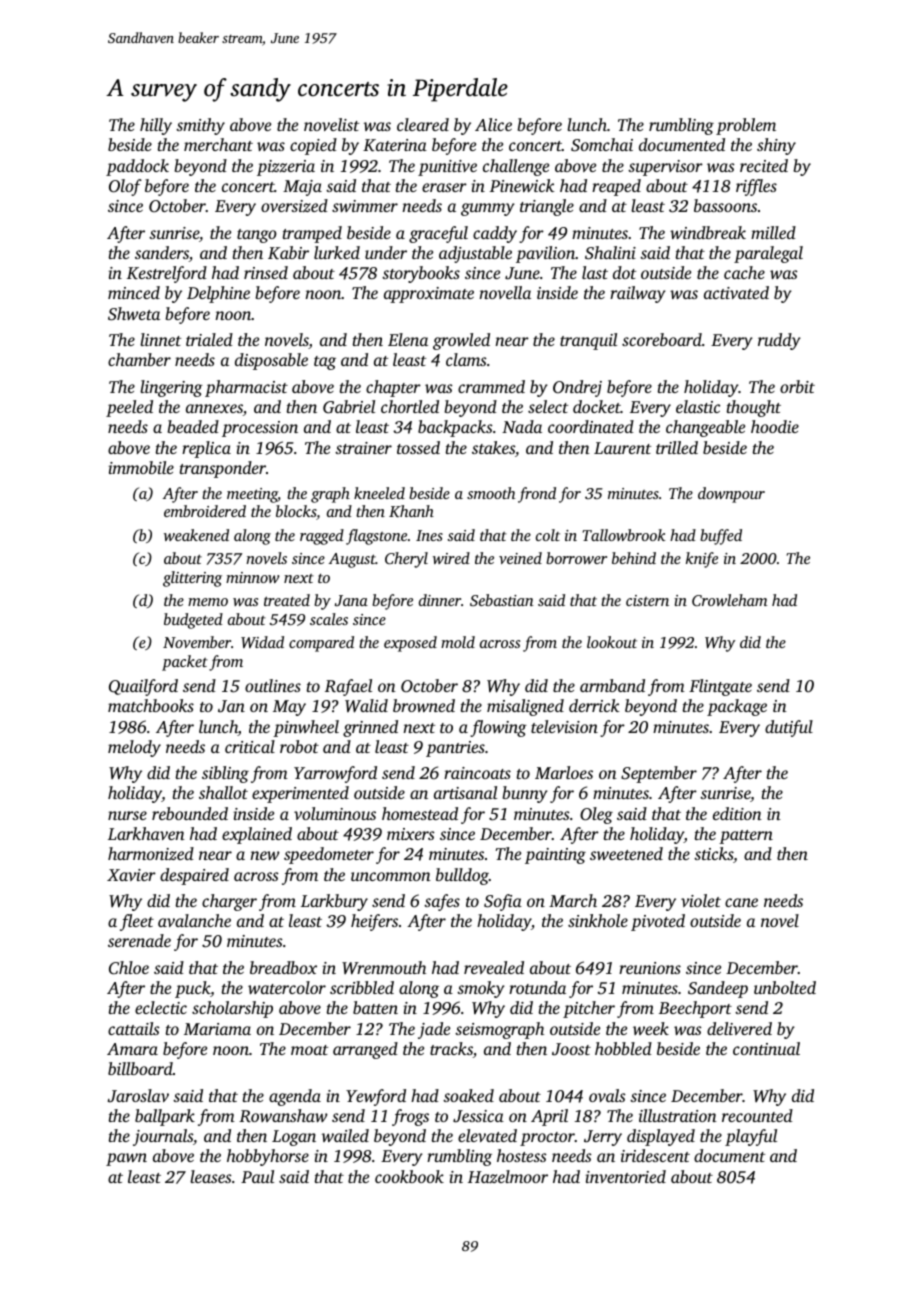  Describe the element at coordinates (779, 341) in the screenshot. I see `ruddy` at that location.
